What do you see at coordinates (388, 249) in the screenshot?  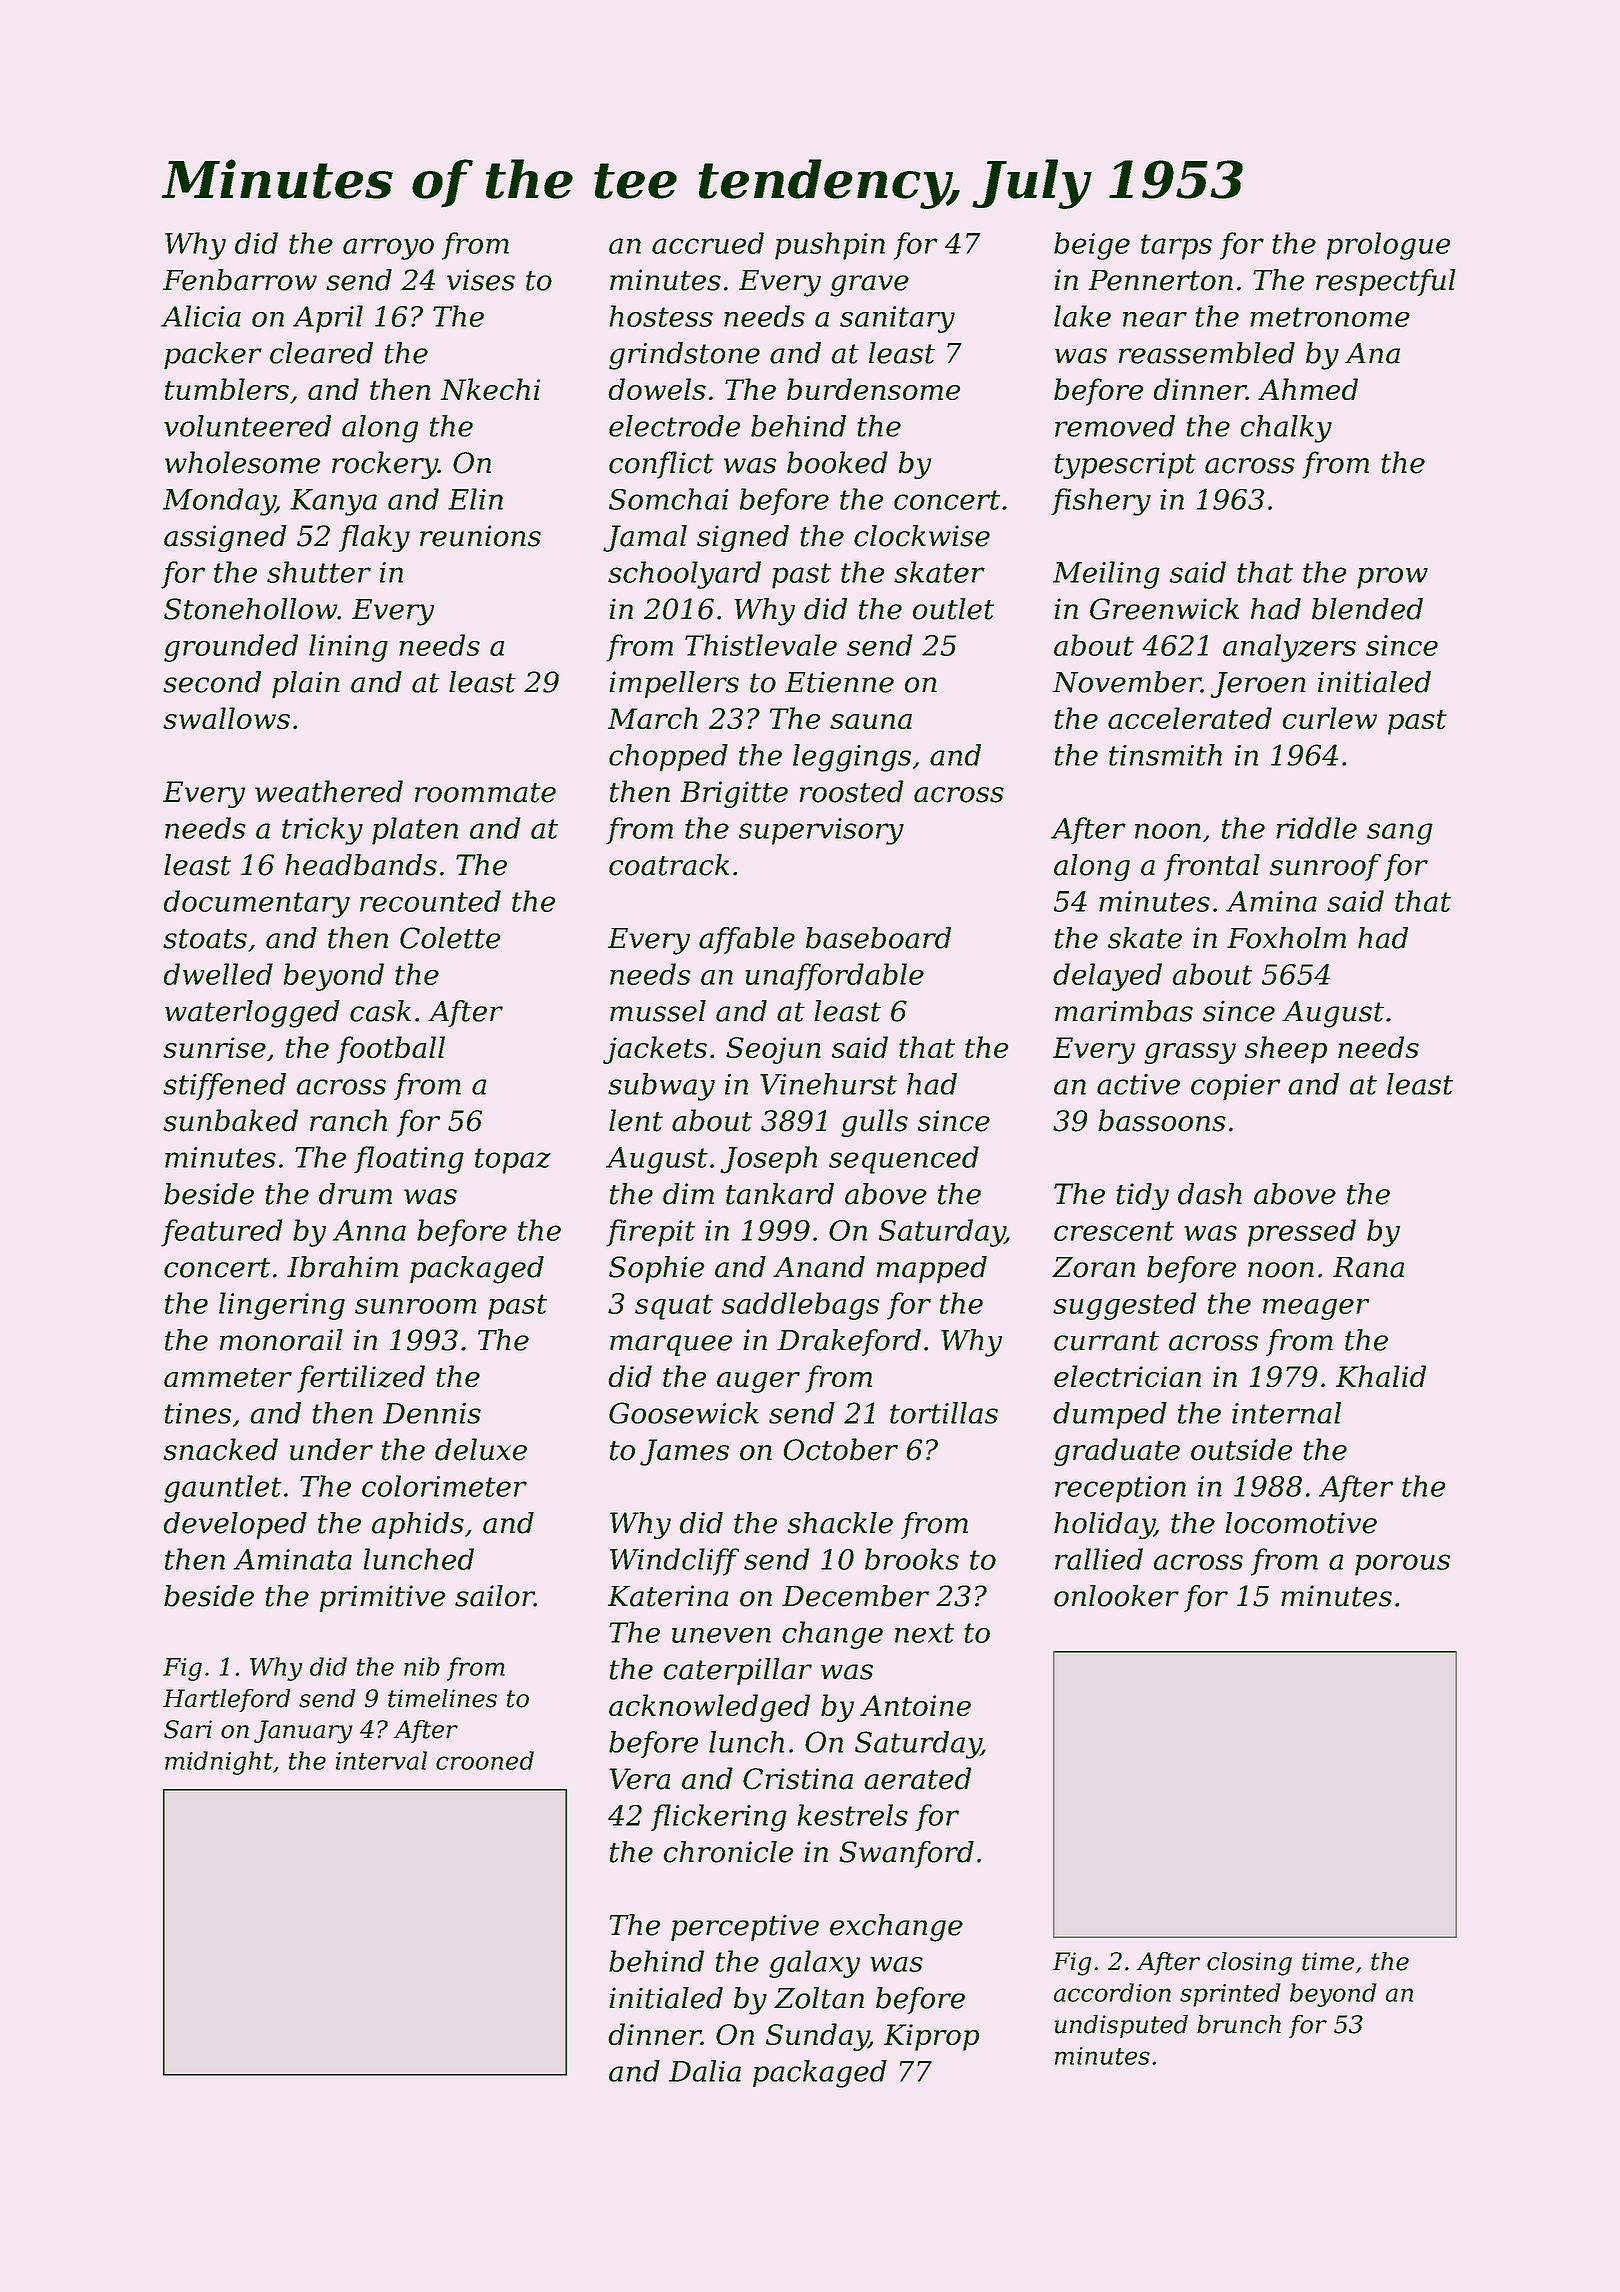 I see `arroyo` at bounding box center [388, 249].
